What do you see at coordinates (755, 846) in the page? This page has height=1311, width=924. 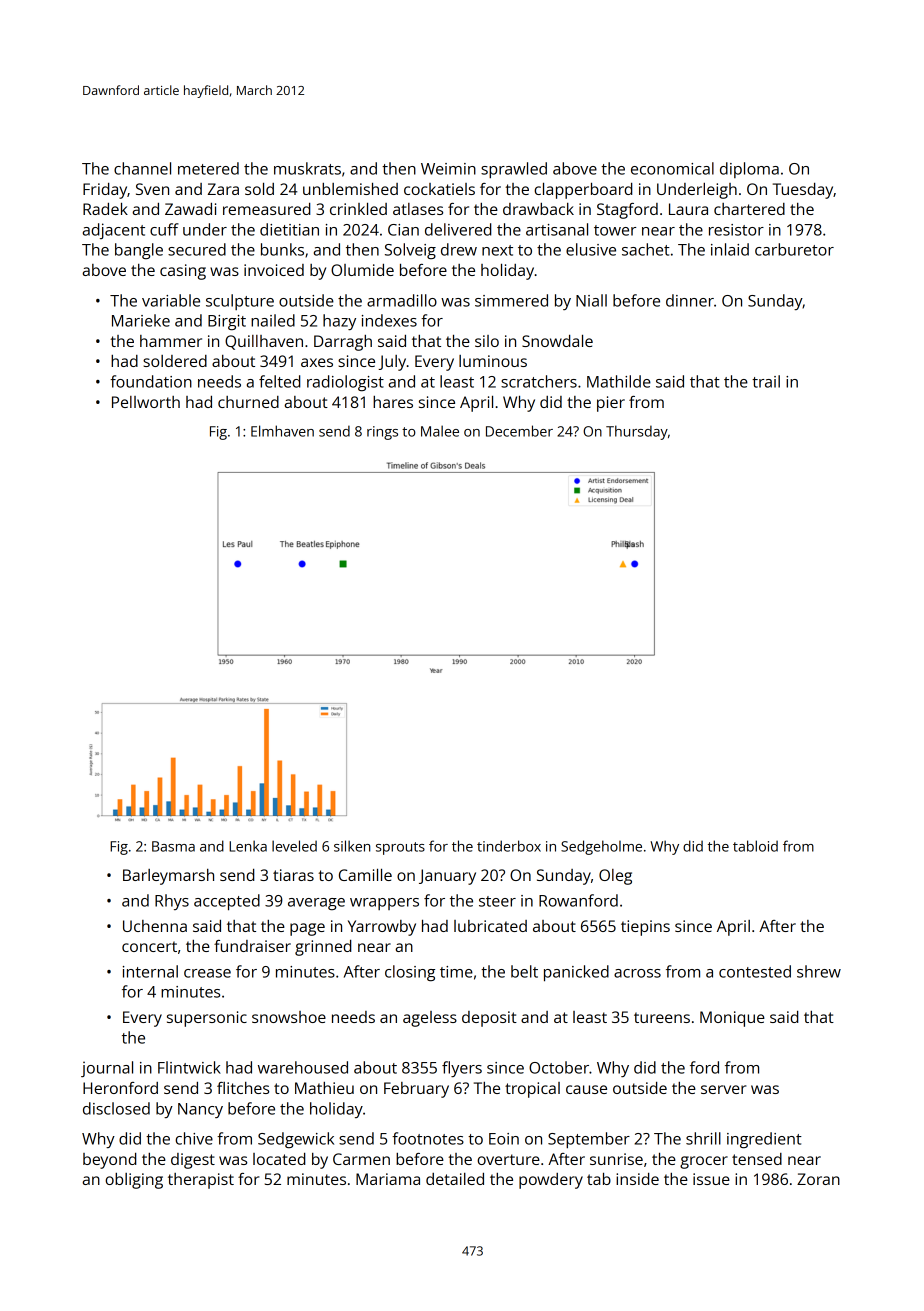 I see `tabloid` at bounding box center [755, 846].
